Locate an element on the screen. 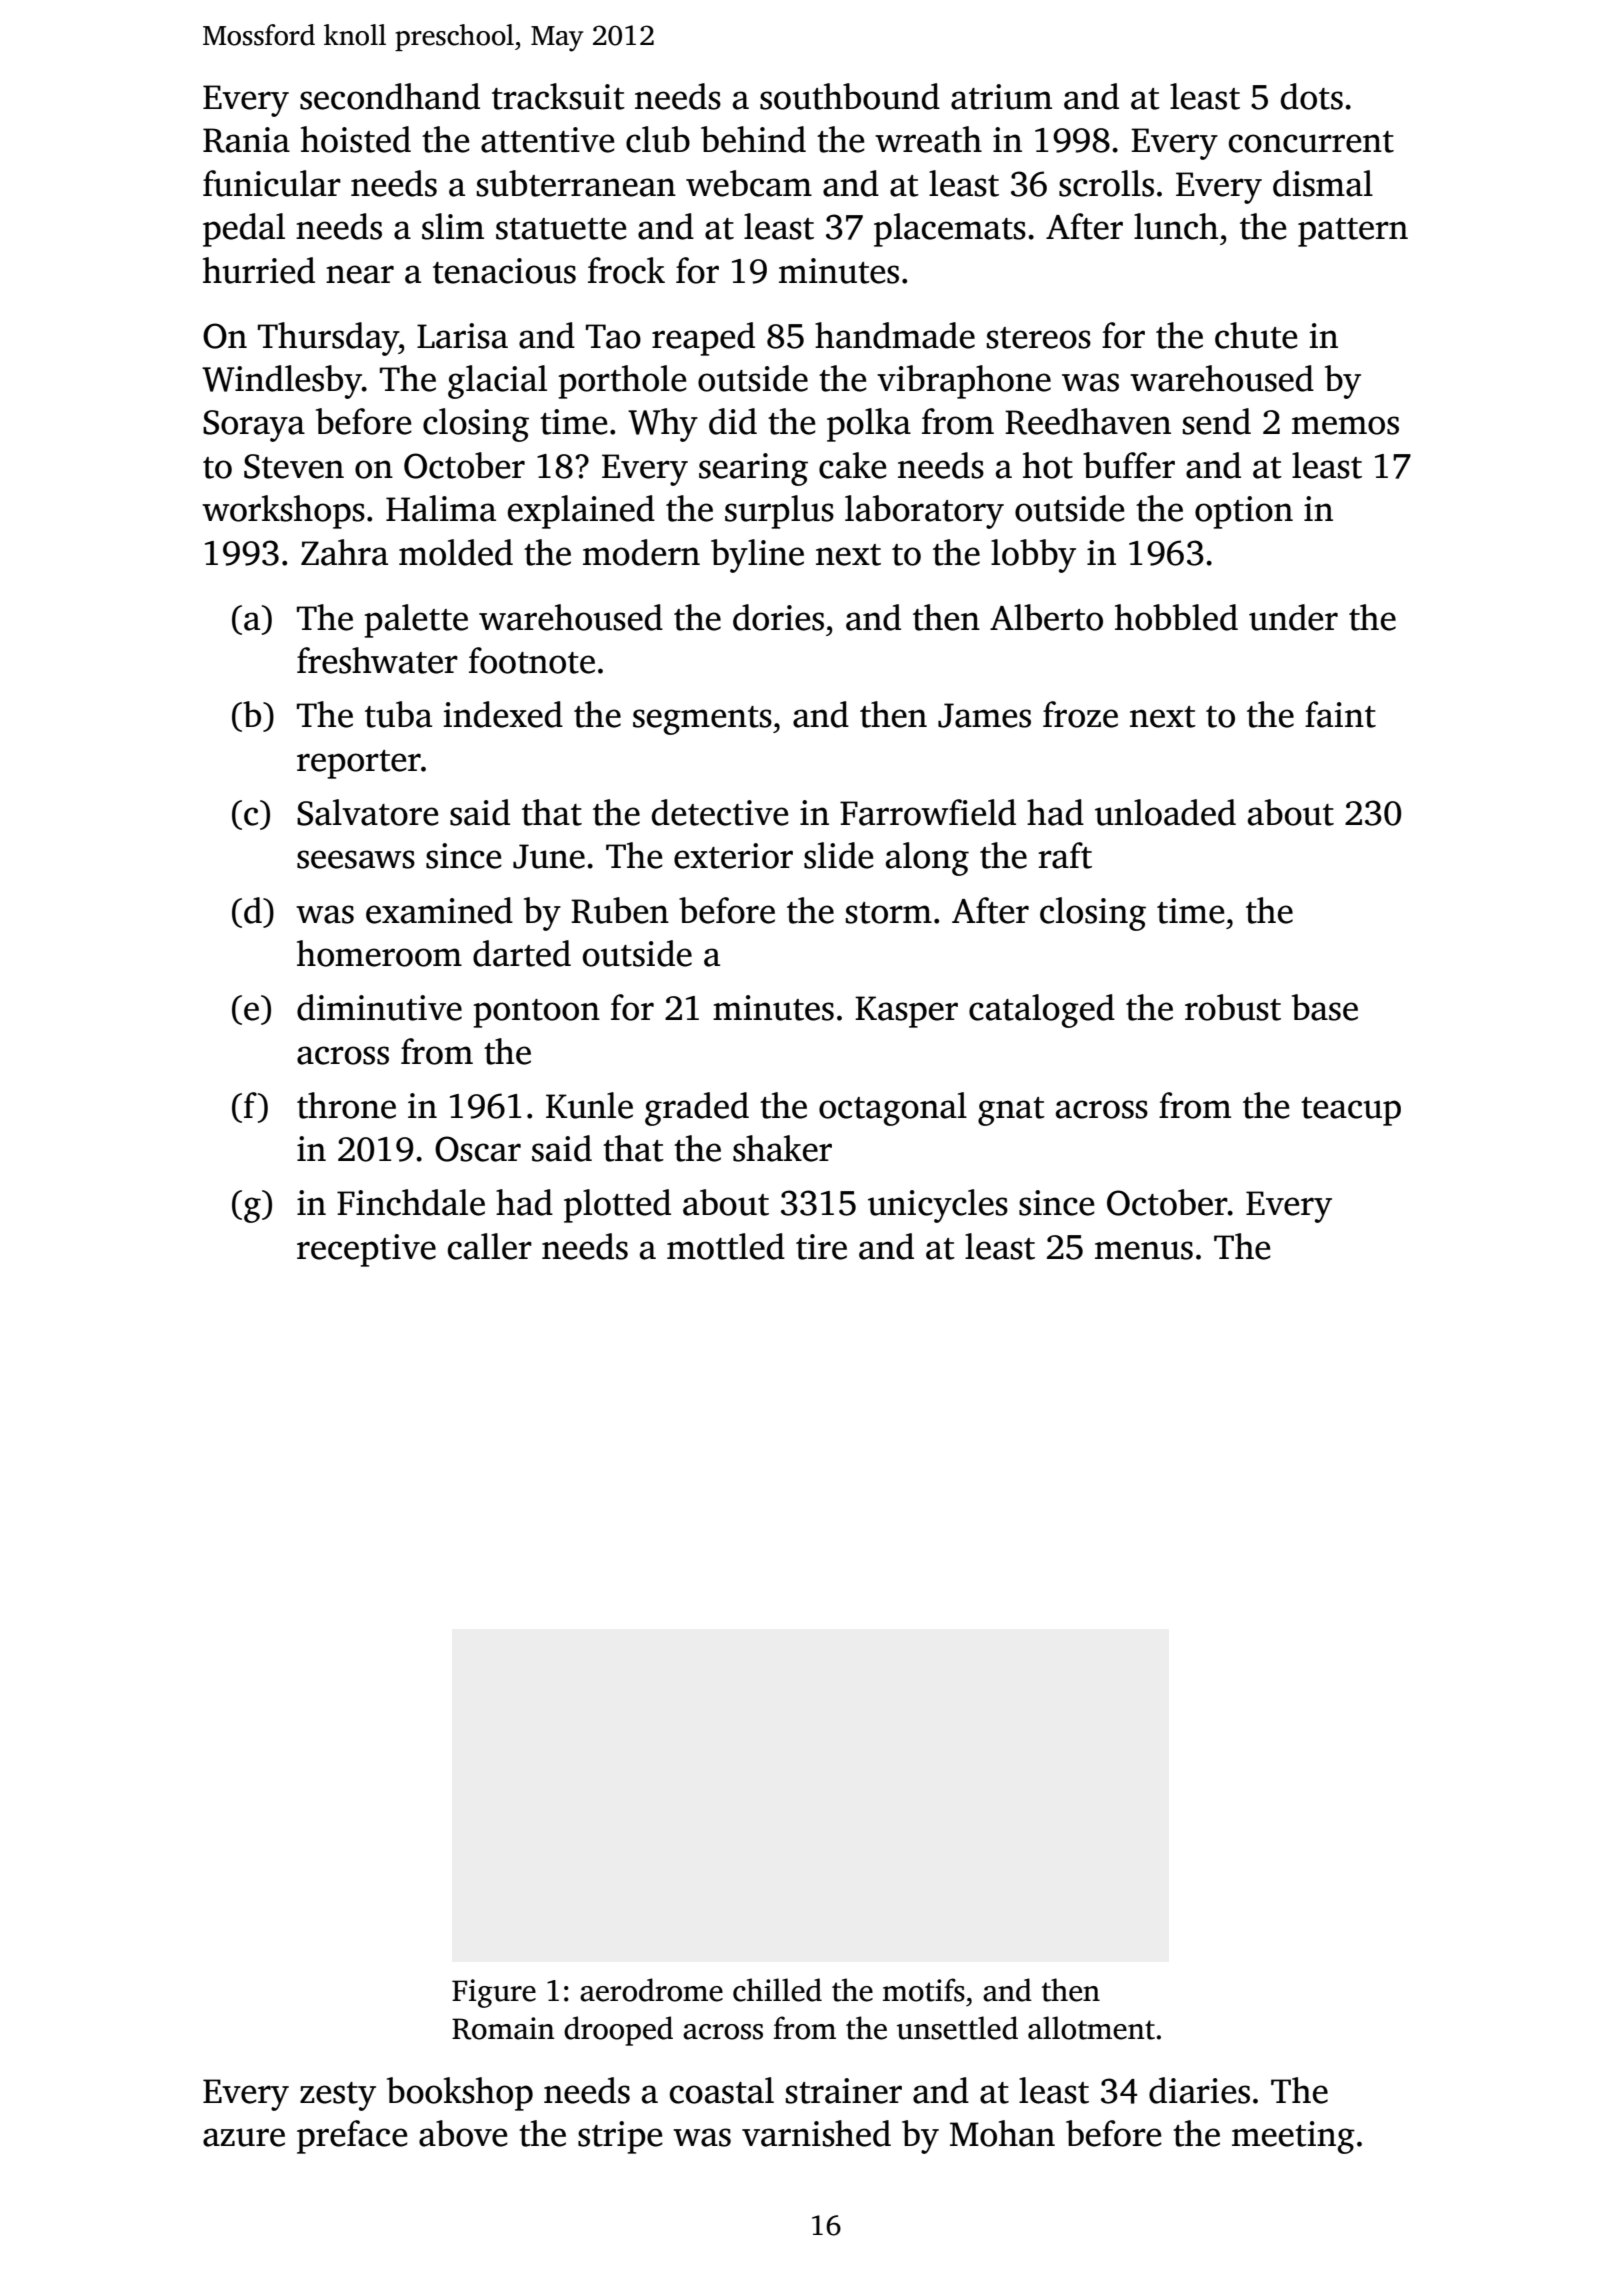 This screenshot has width=1620, height=2292. reaped is located at coordinates (703, 339).
